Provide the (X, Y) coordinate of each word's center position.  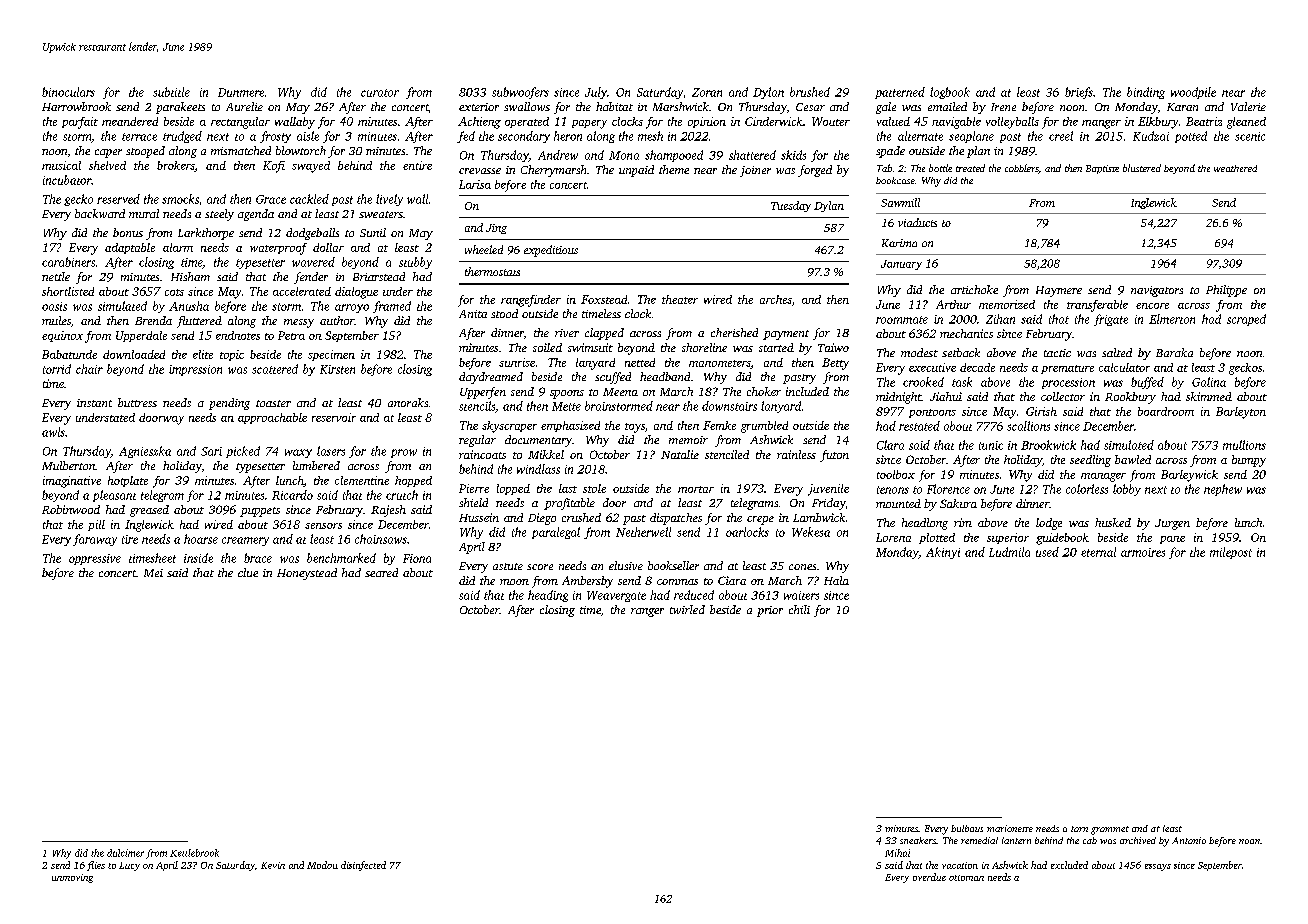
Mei (153, 573)
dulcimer (125, 853)
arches (776, 299)
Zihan (1000, 319)
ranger (647, 612)
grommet (1110, 830)
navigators (1157, 291)
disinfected (363, 866)
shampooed (674, 156)
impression (195, 370)
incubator (67, 180)
